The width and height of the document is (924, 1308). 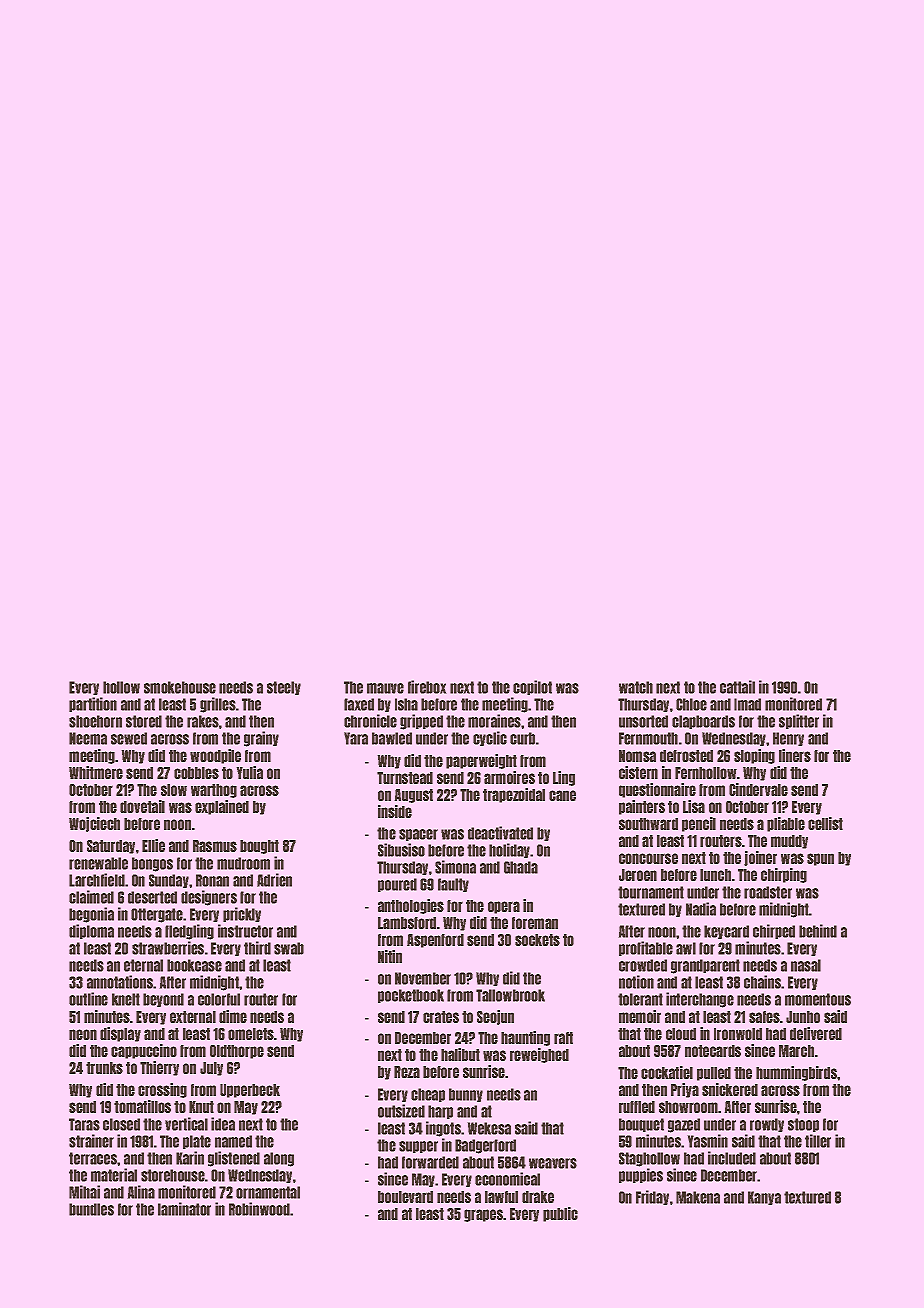 I want to click on Nitin, so click(x=390, y=956).
